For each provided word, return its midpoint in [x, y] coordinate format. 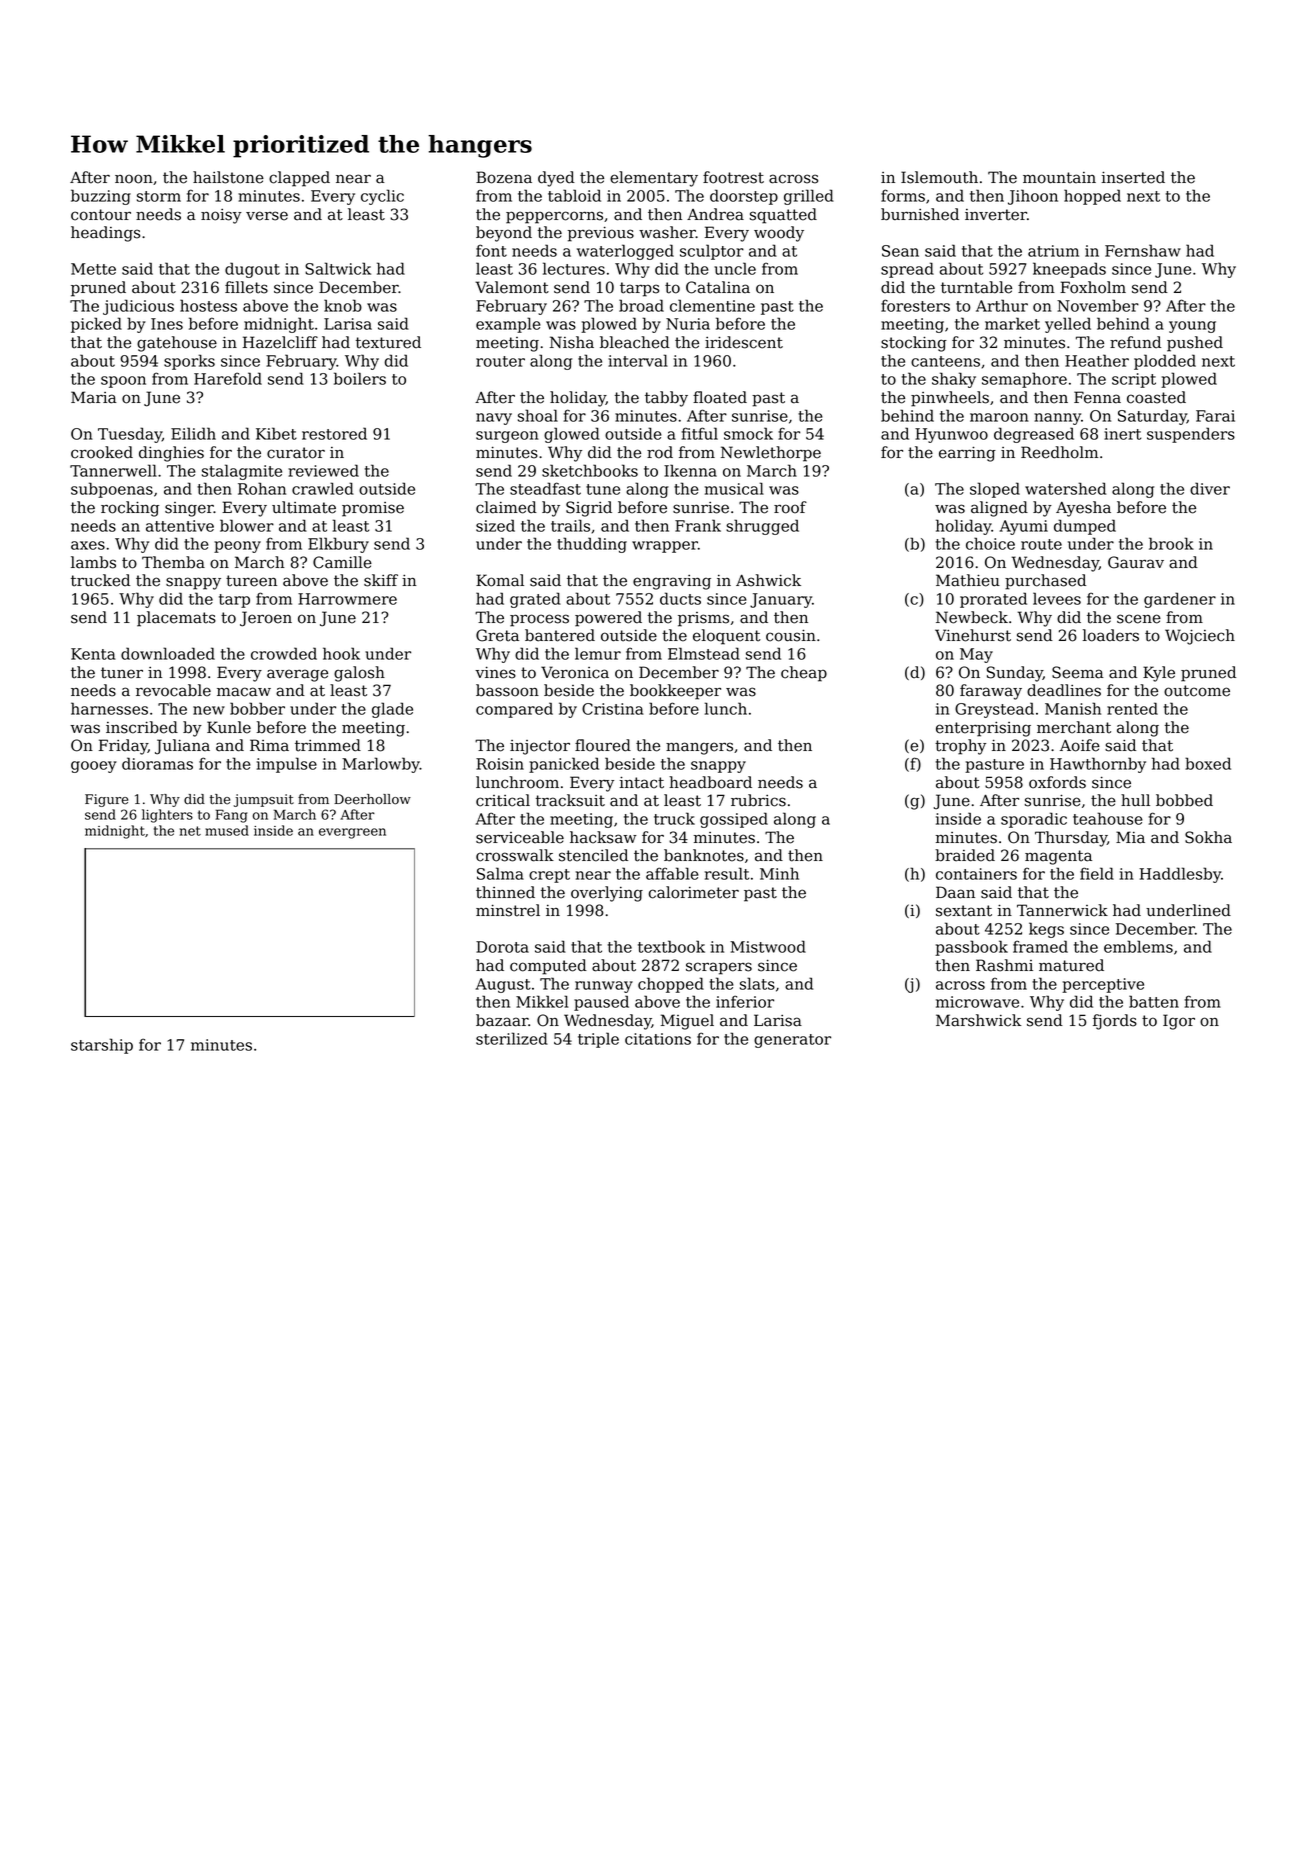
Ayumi [1024, 527]
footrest [733, 177]
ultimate [304, 507]
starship [102, 1046]
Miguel [687, 1022]
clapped [299, 179]
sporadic [1034, 820]
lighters [167, 816]
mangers [699, 748]
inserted [1133, 177]
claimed [506, 507]
